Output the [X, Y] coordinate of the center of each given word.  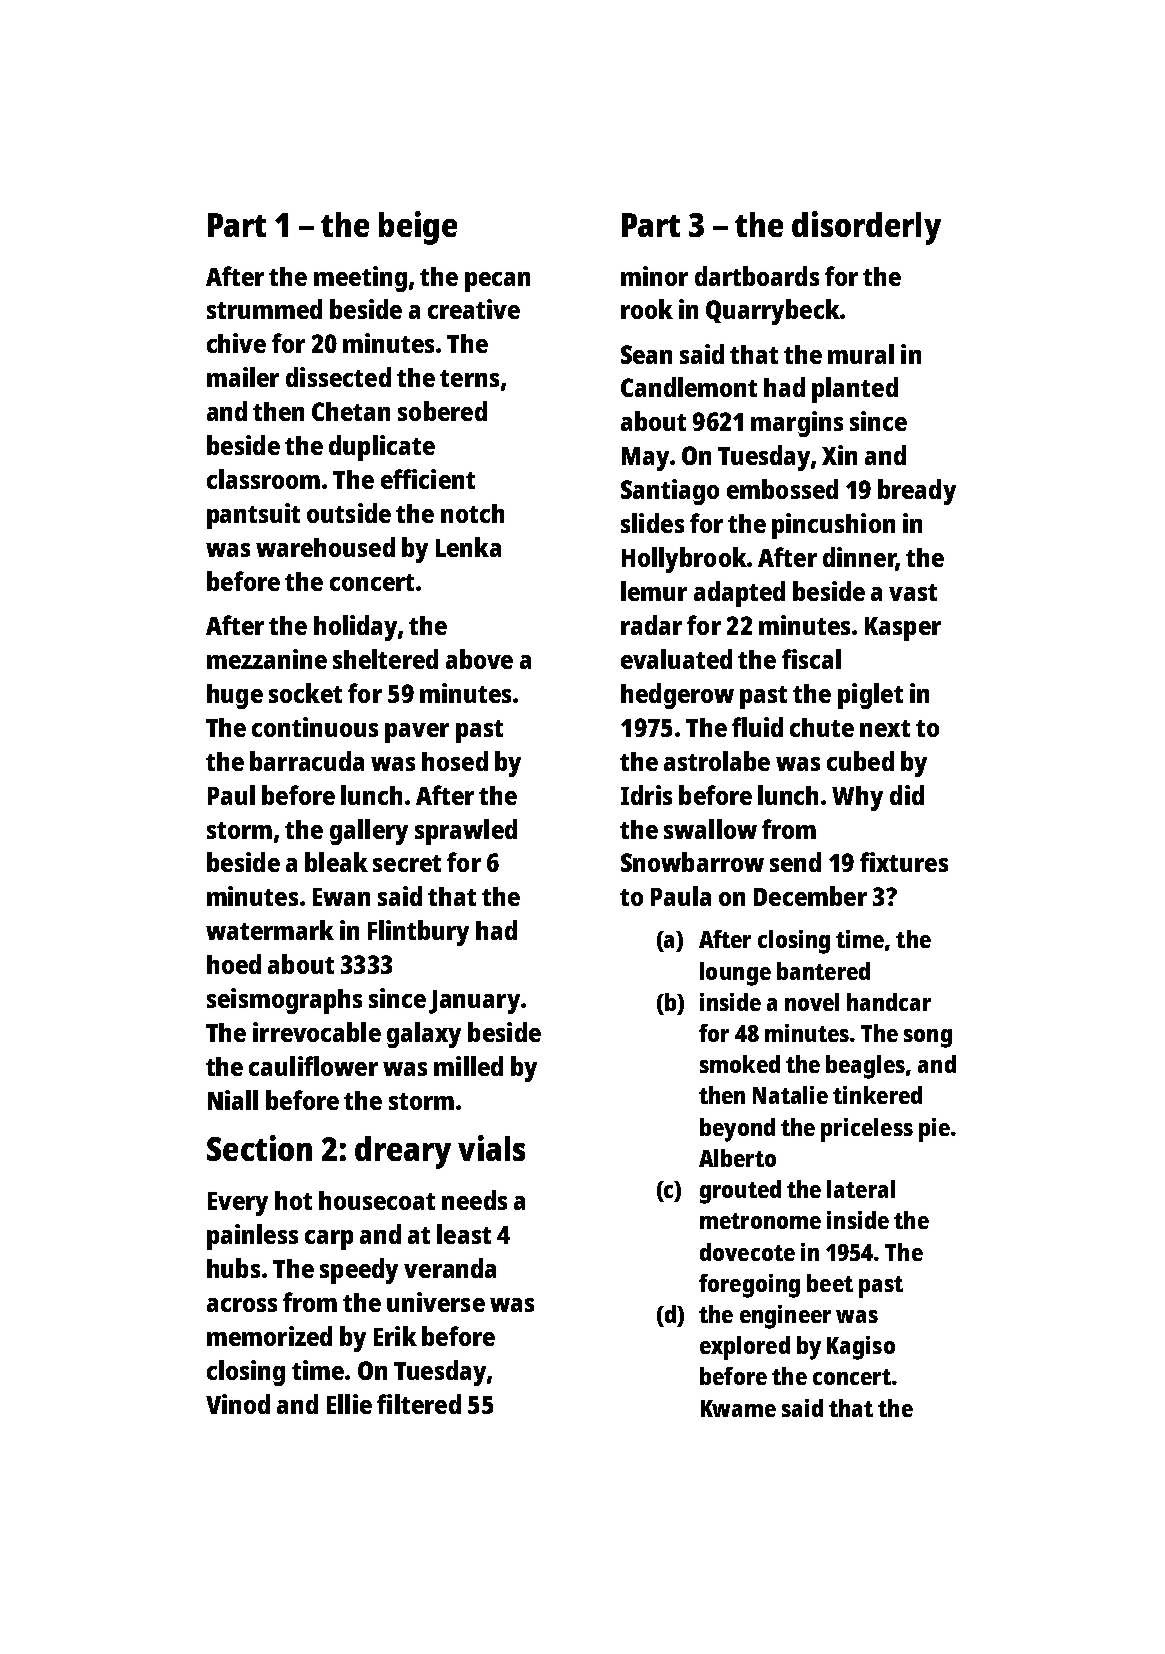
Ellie [349, 1404]
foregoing [749, 1286]
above [479, 659]
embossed [782, 489]
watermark [270, 930]
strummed [264, 309]
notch [472, 513]
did [907, 795]
